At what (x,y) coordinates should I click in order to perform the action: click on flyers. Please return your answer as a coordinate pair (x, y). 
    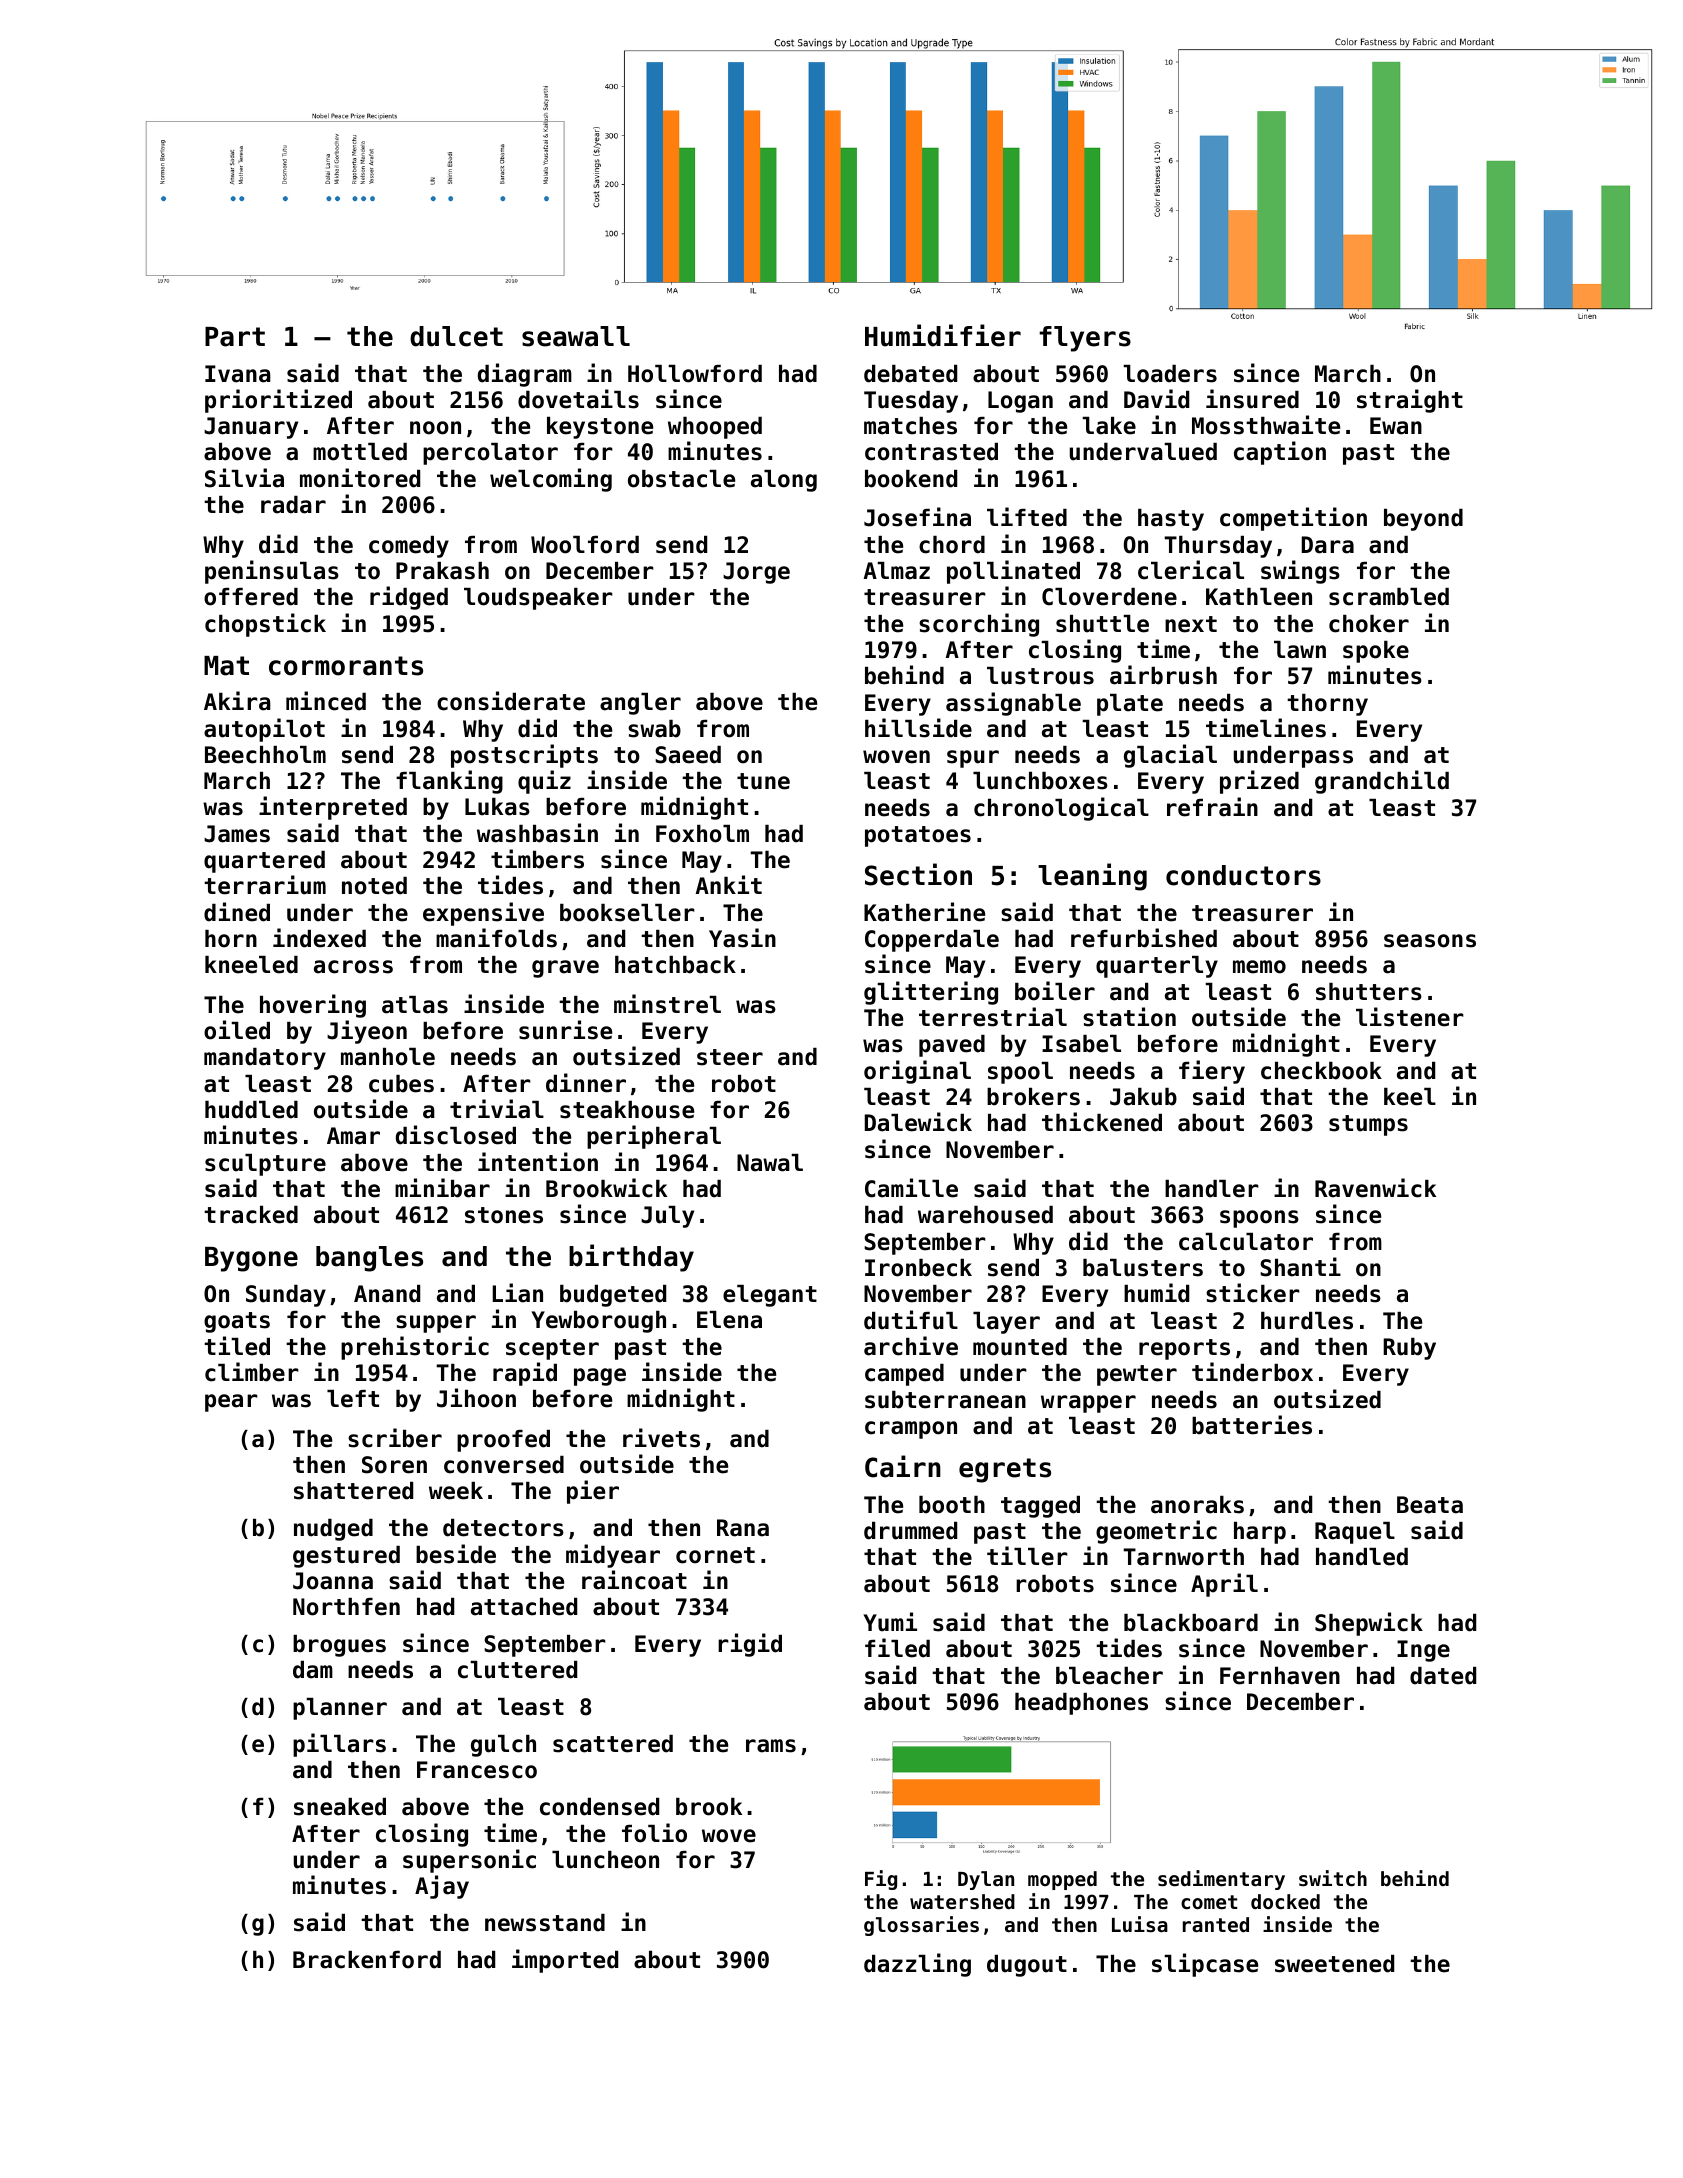
    Looking at the image, I should click on (1085, 339).
